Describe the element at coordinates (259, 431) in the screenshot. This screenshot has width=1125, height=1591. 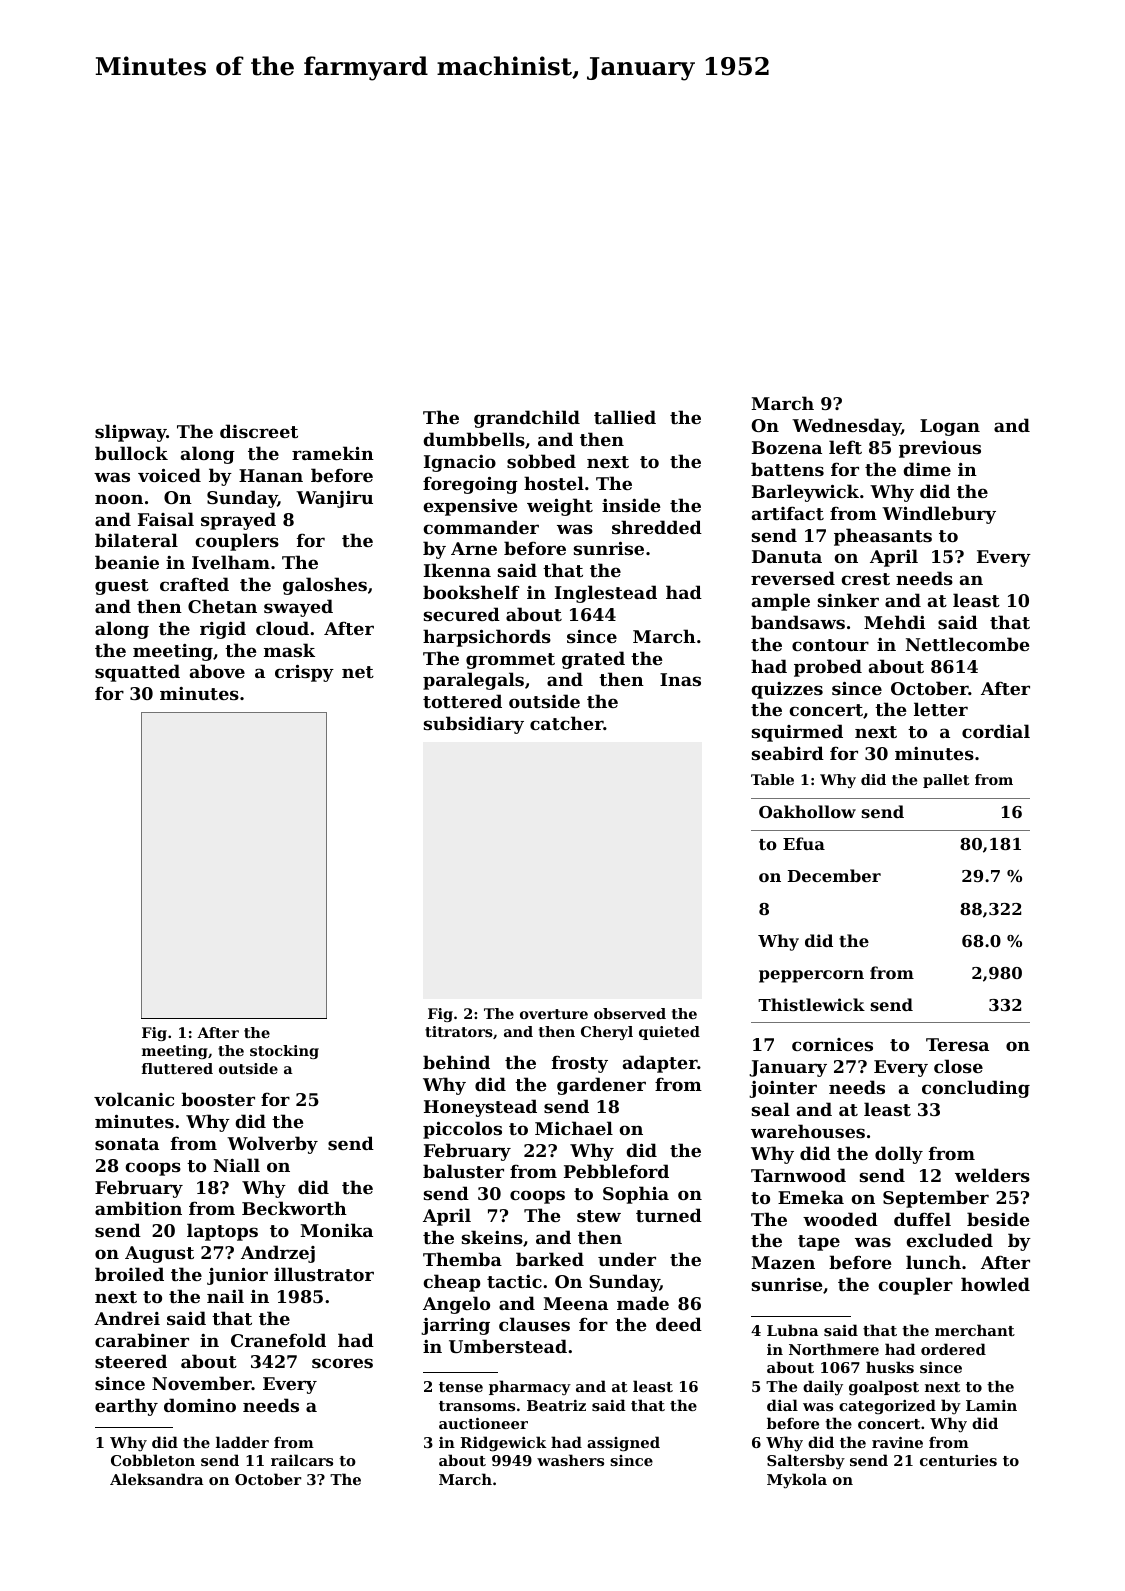
I see `discreet` at that location.
